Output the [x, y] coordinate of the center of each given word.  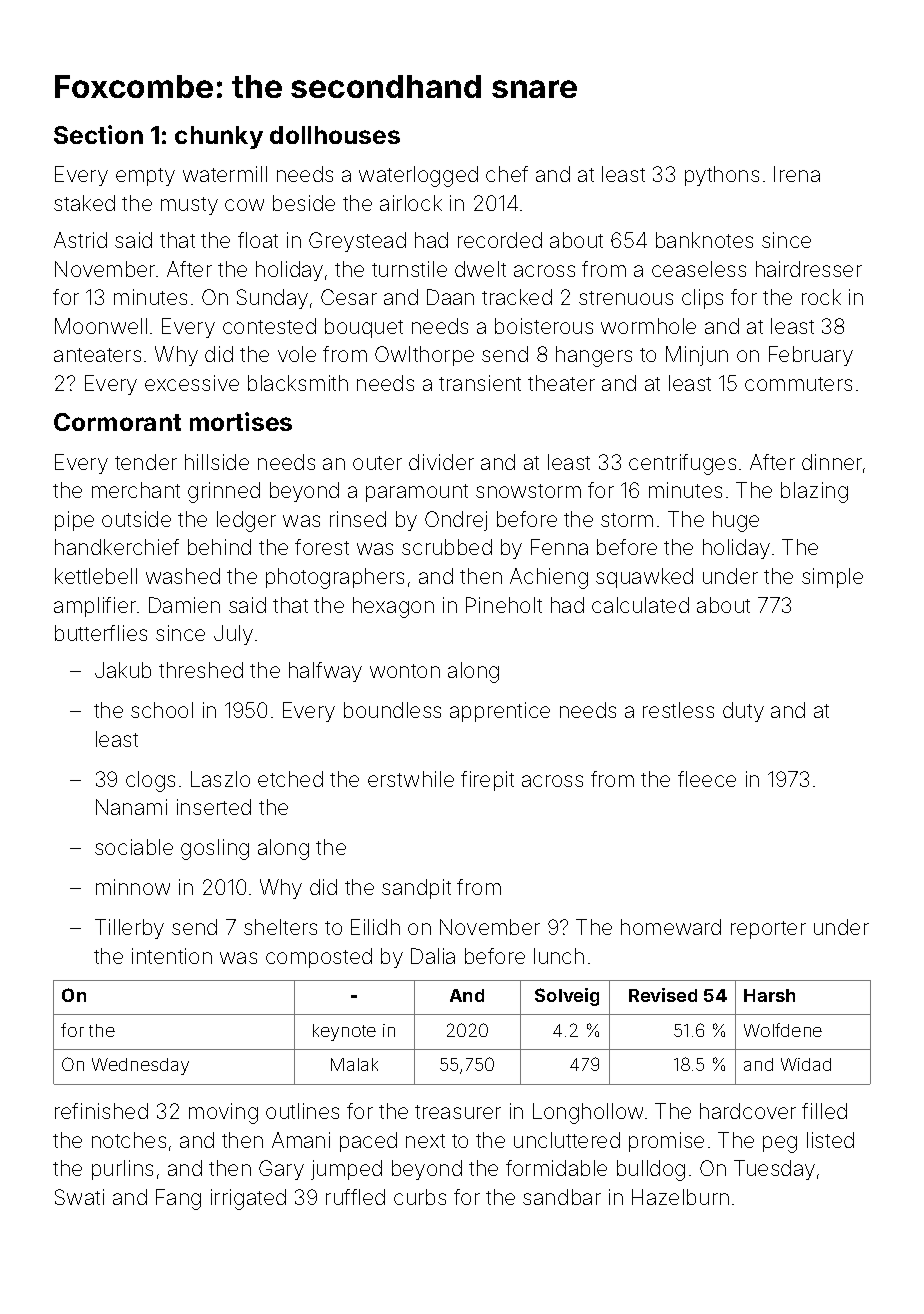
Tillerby [129, 929]
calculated [640, 605]
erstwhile [411, 779]
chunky [219, 137]
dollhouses [335, 135]
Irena [797, 174]
